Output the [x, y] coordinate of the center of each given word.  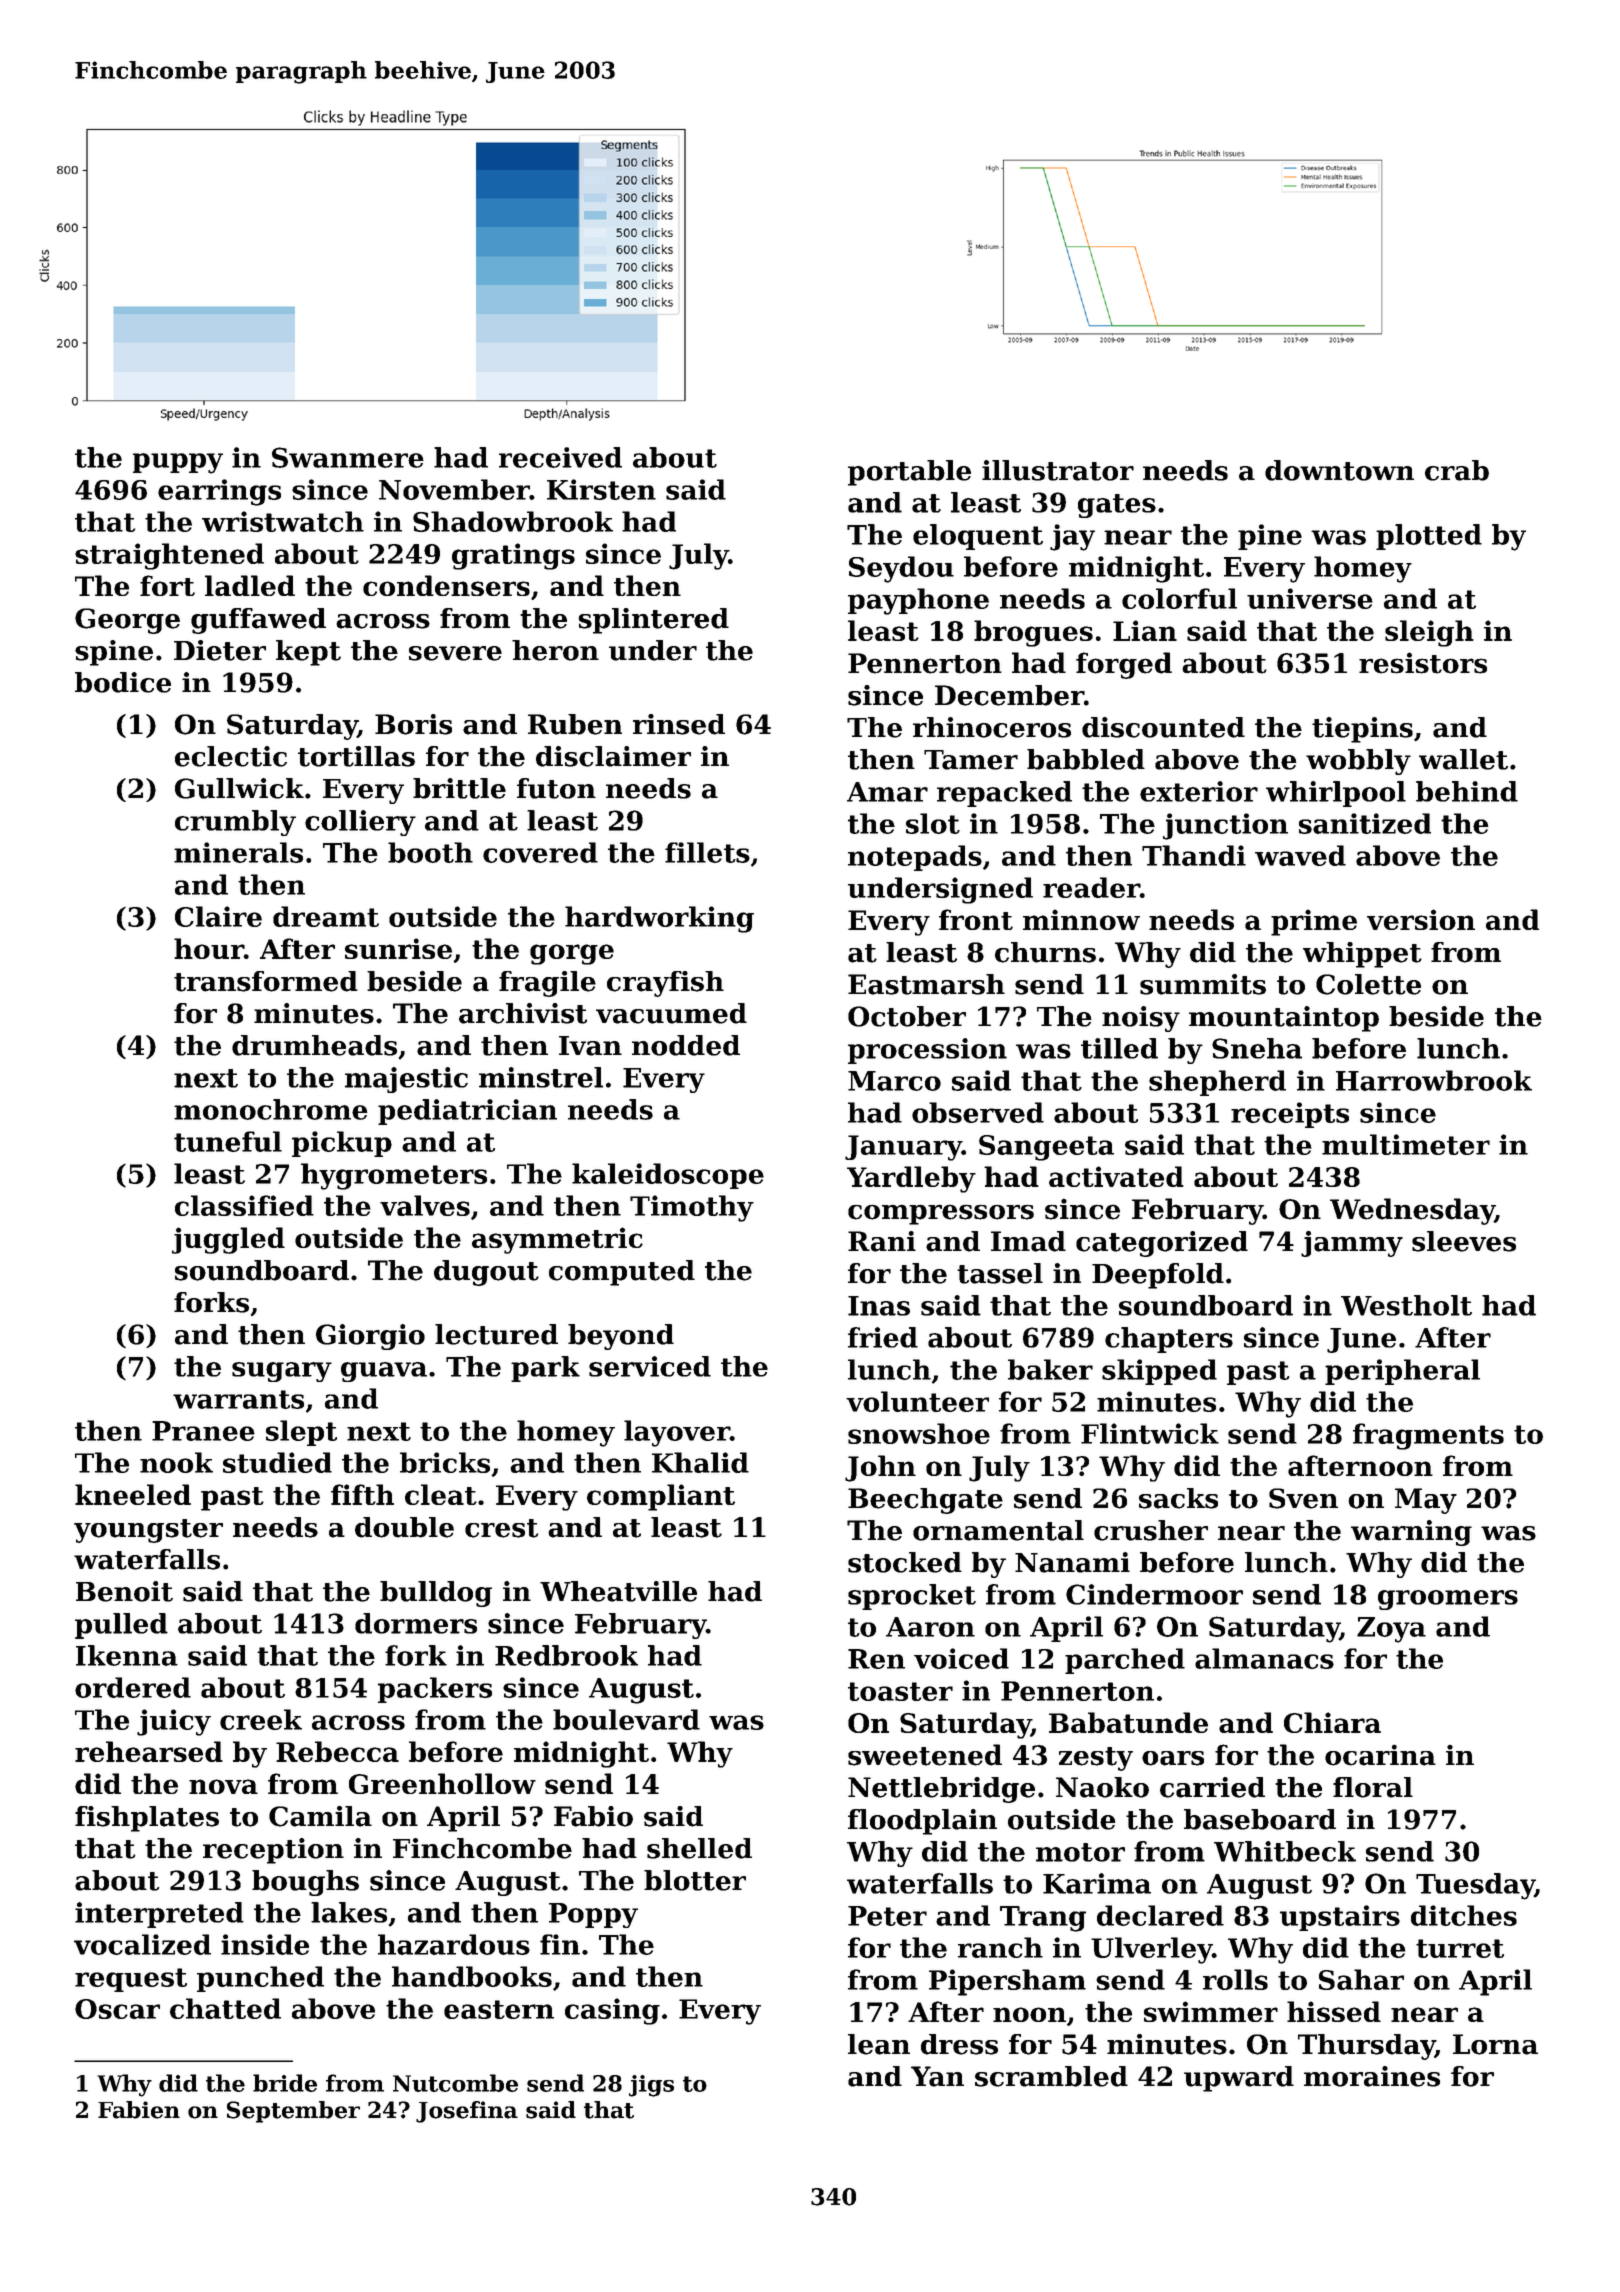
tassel [1000, 1273]
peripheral [1402, 1372]
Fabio [593, 1816]
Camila [320, 1816]
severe [455, 653]
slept [301, 1433]
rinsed [679, 724]
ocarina [1380, 1755]
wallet [1463, 759]
